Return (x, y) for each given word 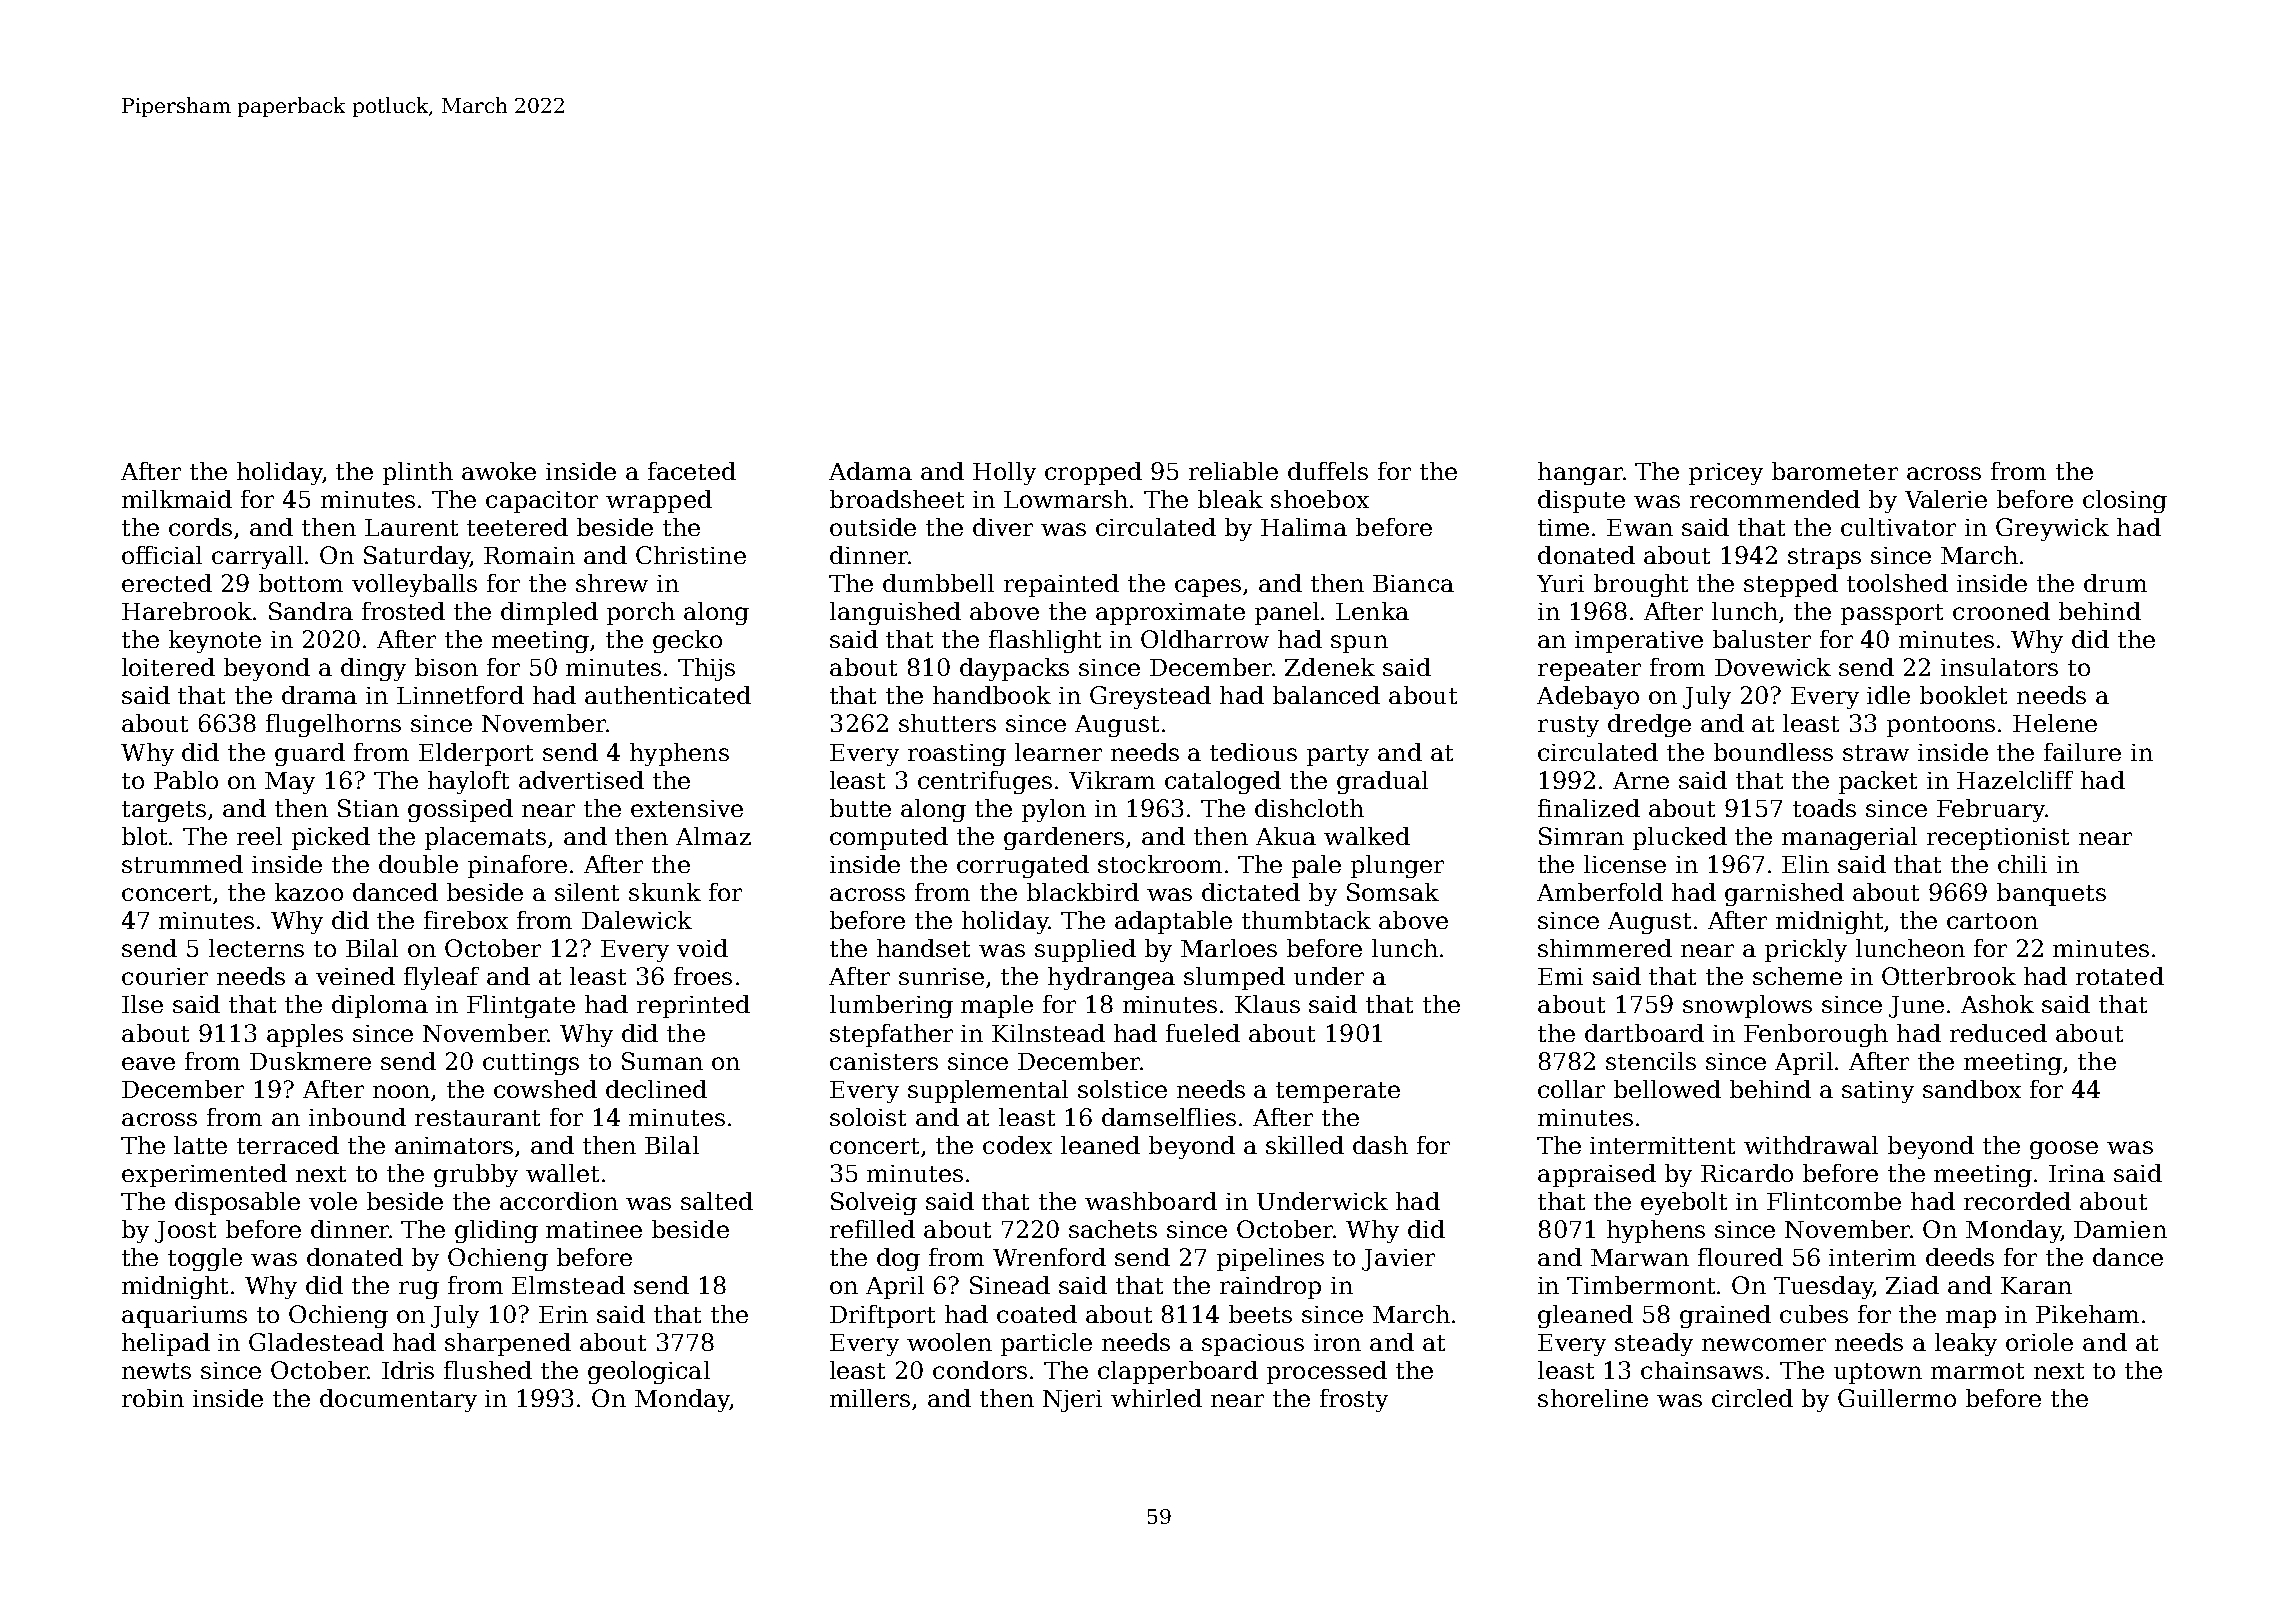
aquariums (184, 1317)
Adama (870, 471)
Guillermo (1897, 1398)
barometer (1835, 471)
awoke (499, 471)
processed (1327, 1372)
